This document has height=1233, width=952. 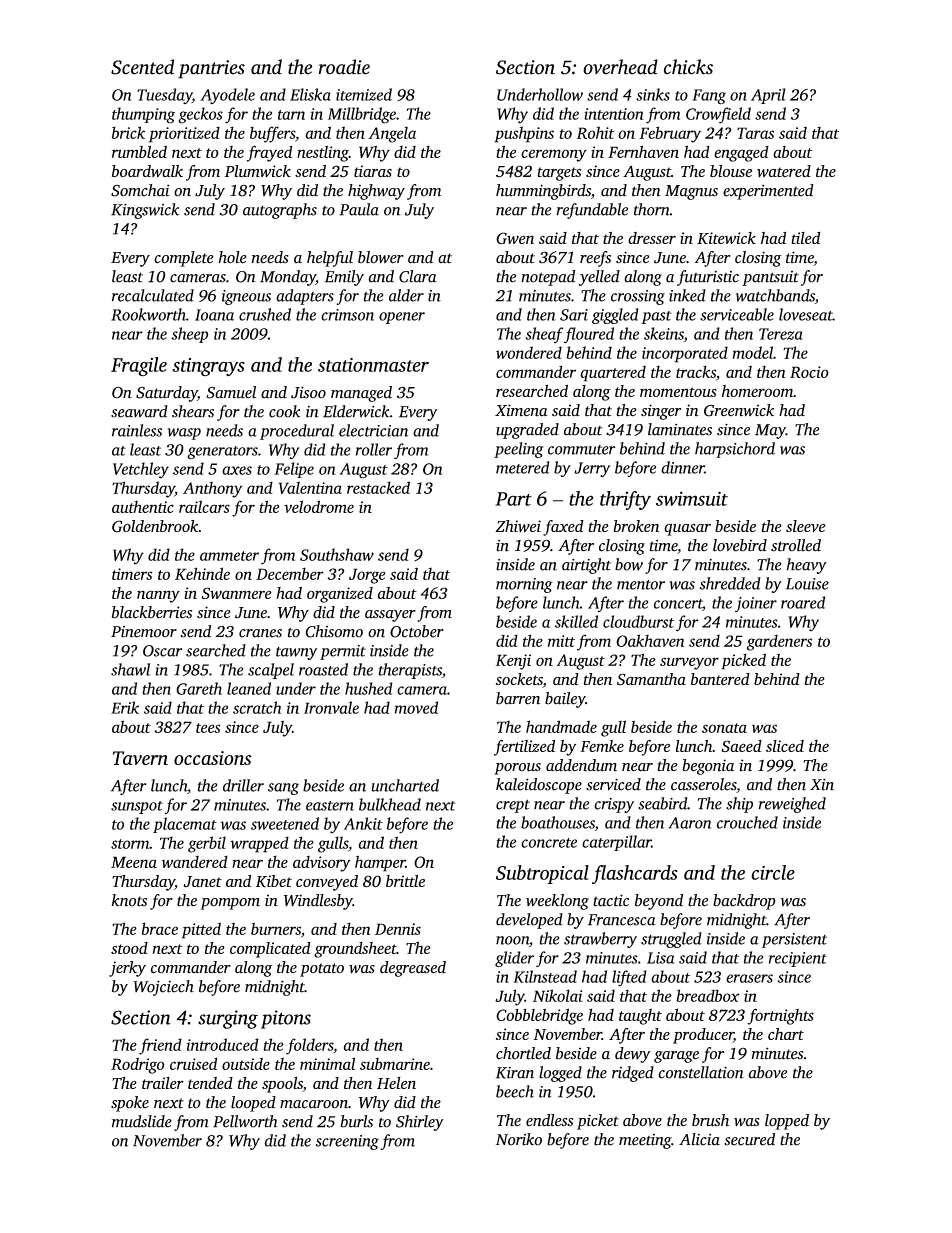 I want to click on Goldenbrook, so click(x=155, y=526).
